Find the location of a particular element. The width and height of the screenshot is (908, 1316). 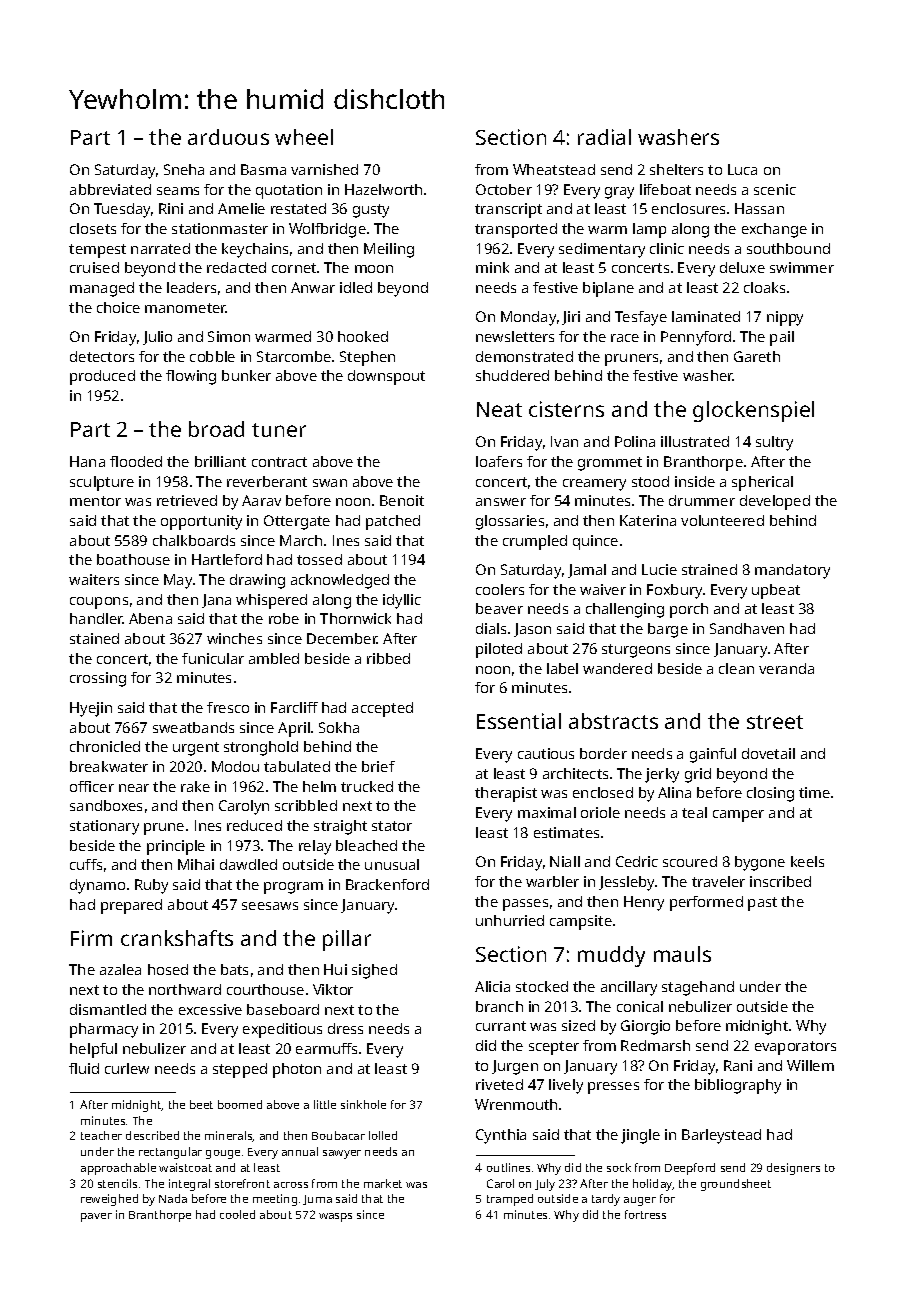

Firm is located at coordinates (91, 938).
